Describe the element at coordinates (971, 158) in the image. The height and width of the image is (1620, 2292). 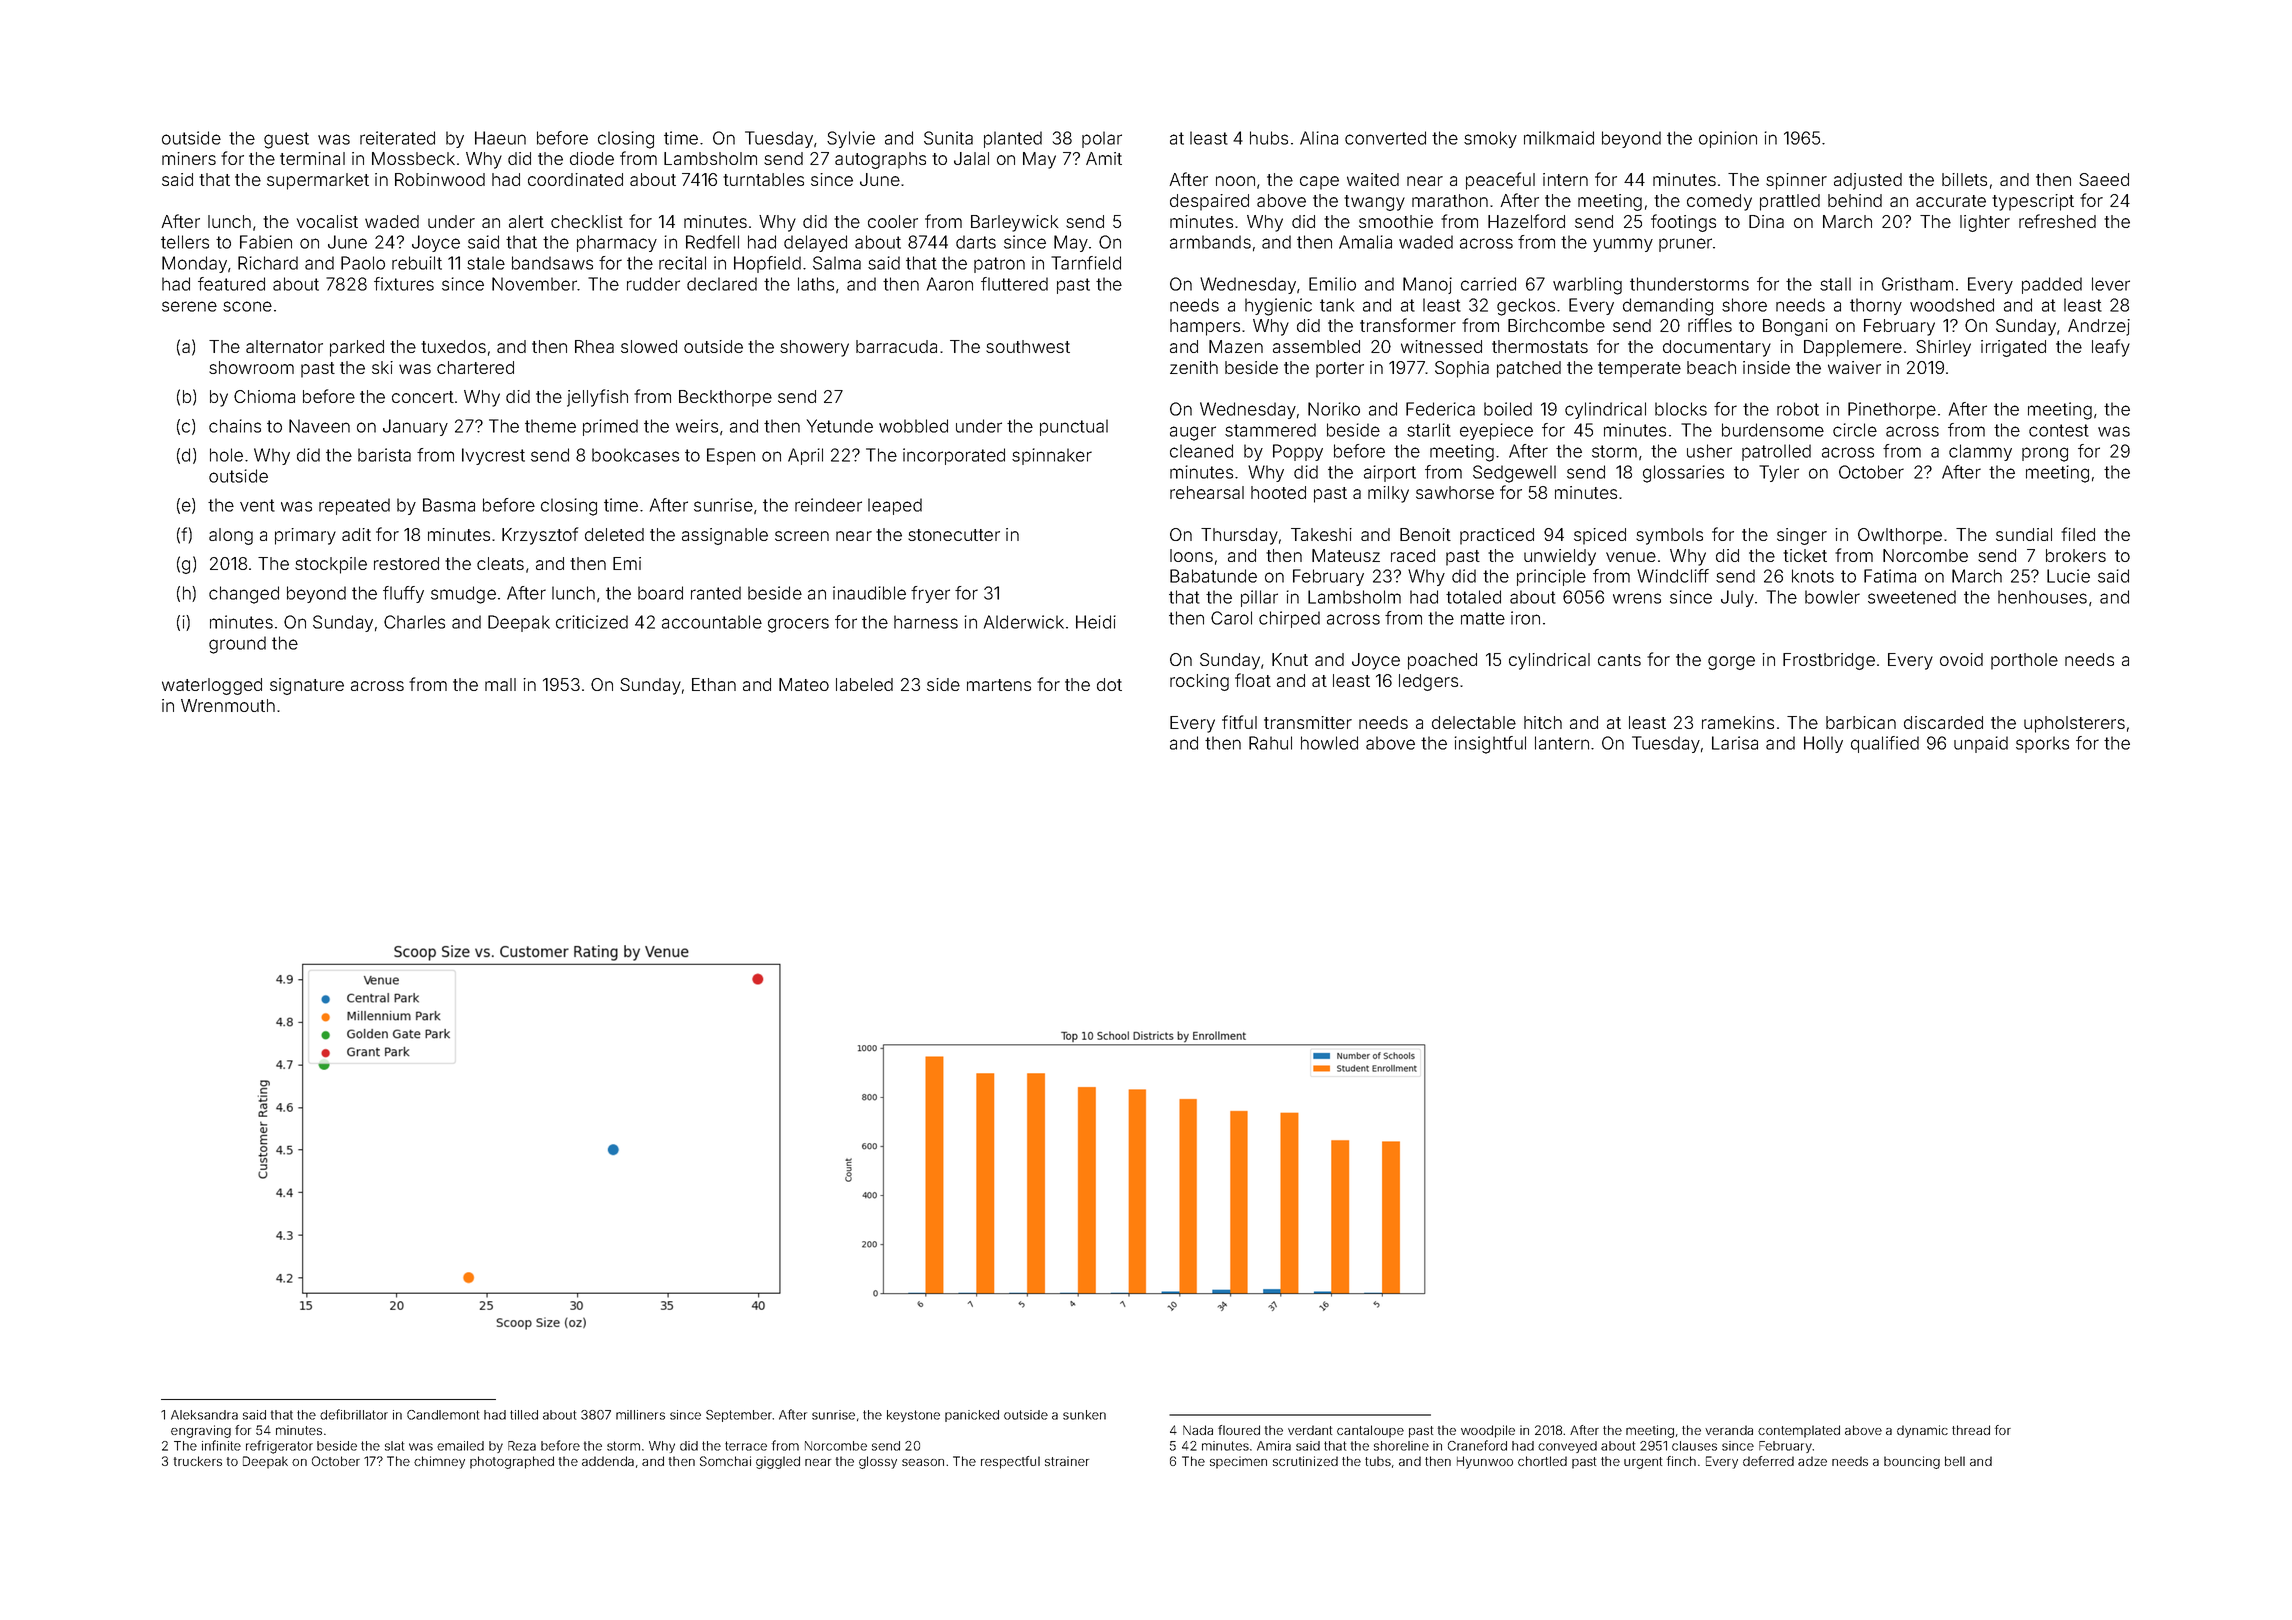
I see `Jalal` at that location.
